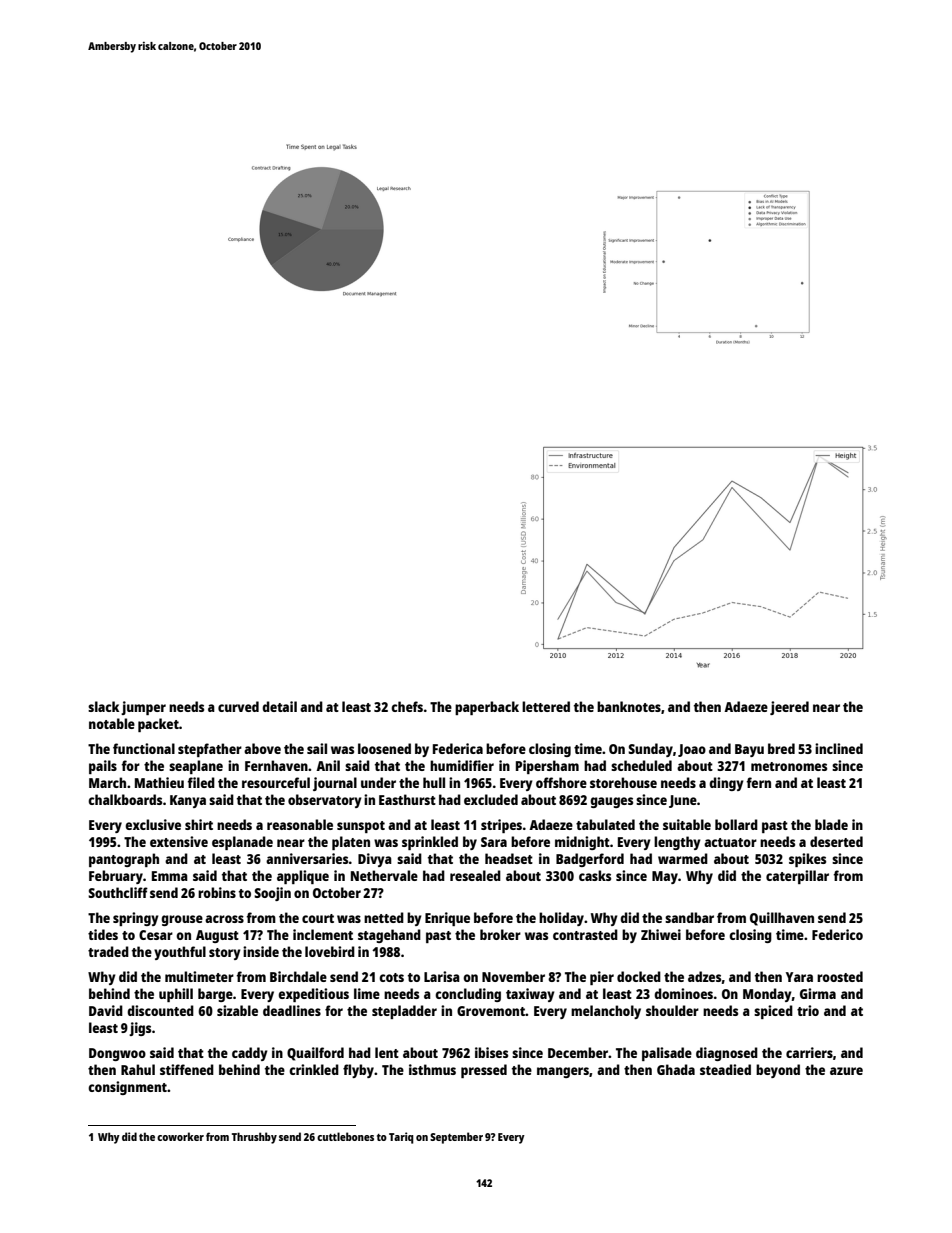 The height and width of the document is (1233, 952). What do you see at coordinates (809, 1052) in the document?
I see `carriers` at bounding box center [809, 1052].
